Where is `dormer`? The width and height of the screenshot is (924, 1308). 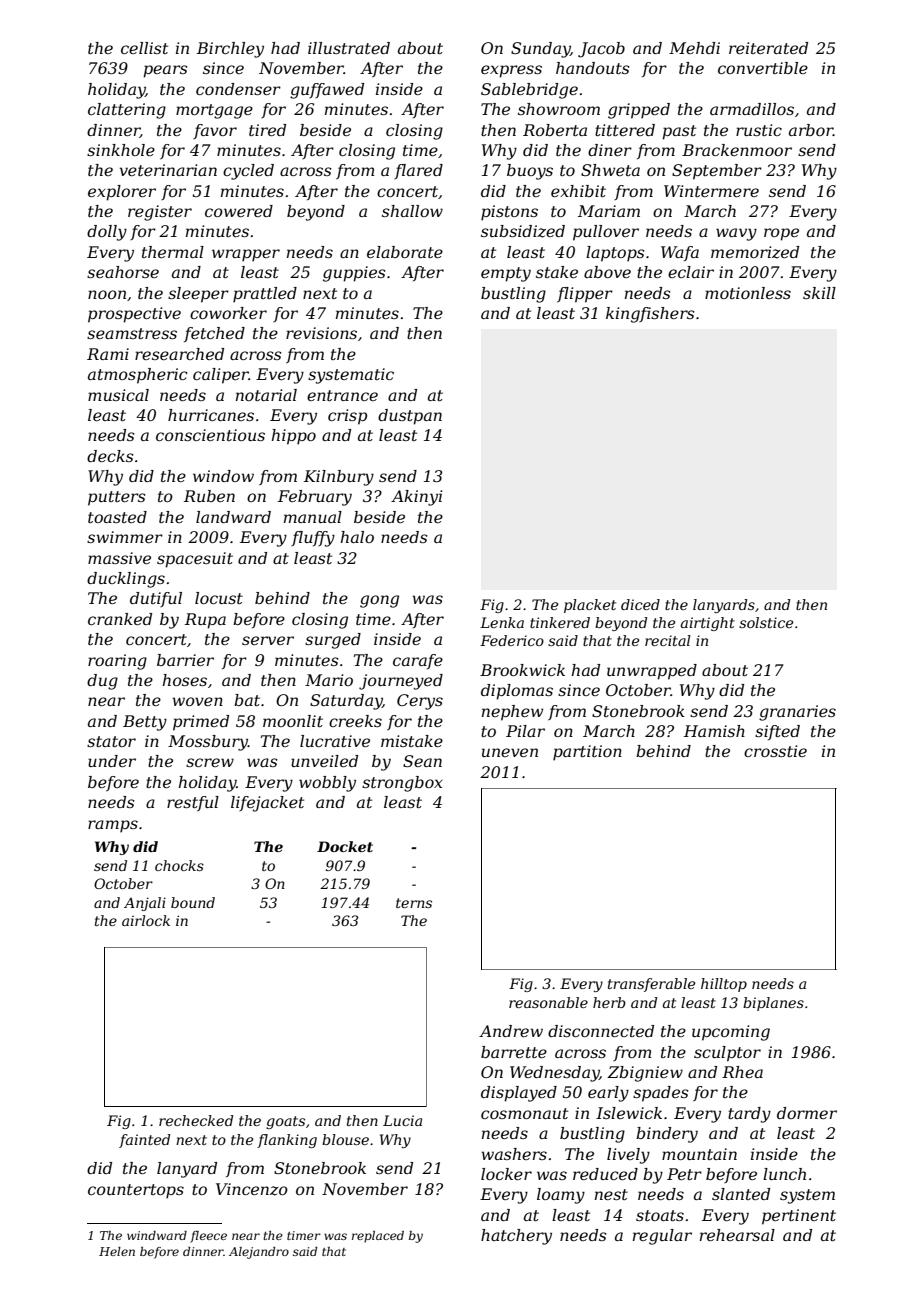 dormer is located at coordinates (807, 1113).
